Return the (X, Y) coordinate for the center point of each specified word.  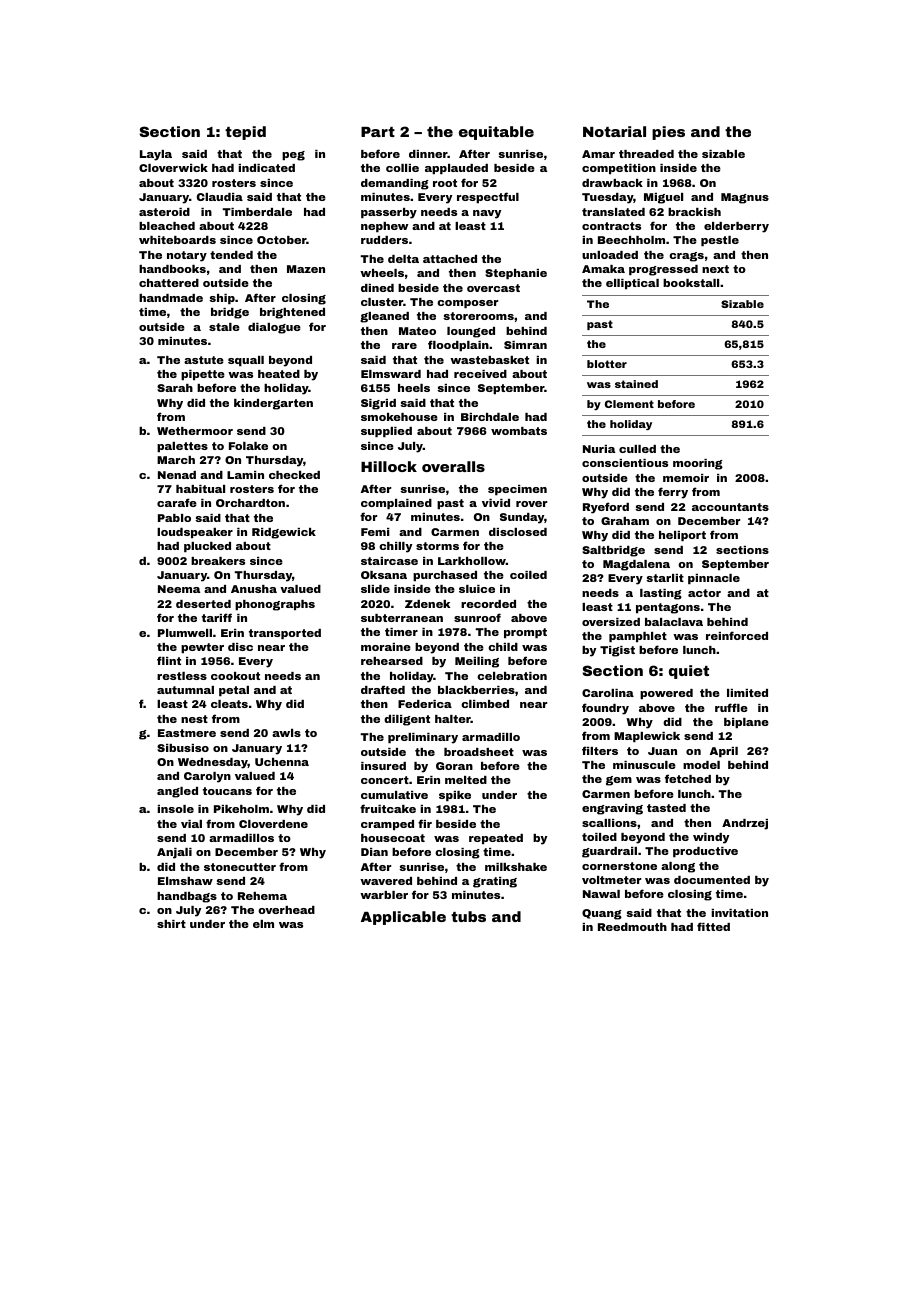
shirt (171, 924)
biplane (746, 723)
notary (187, 256)
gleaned (384, 317)
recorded (488, 604)
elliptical (632, 284)
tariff (217, 617)
